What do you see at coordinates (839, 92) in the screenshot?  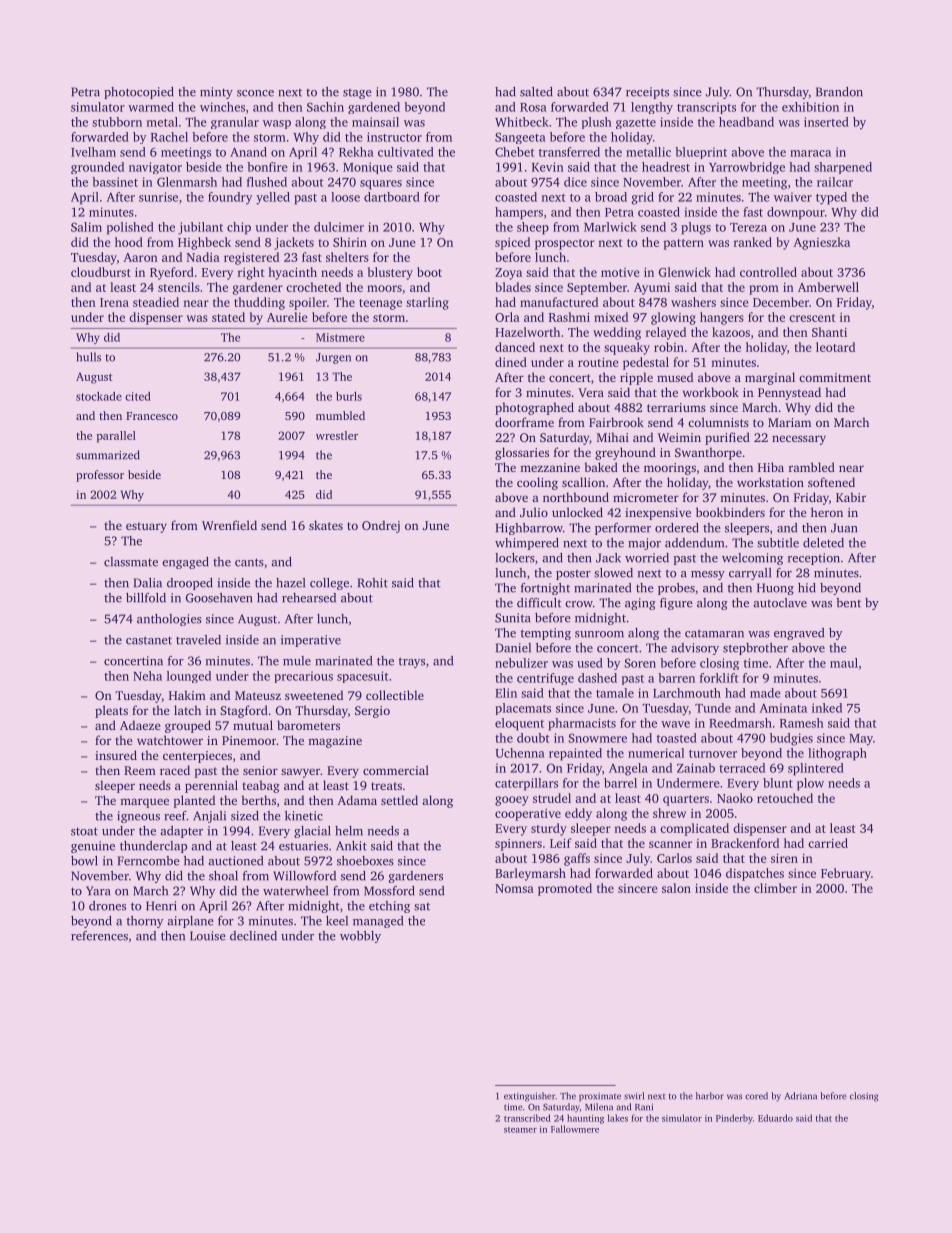 I see `Brandon` at bounding box center [839, 92].
